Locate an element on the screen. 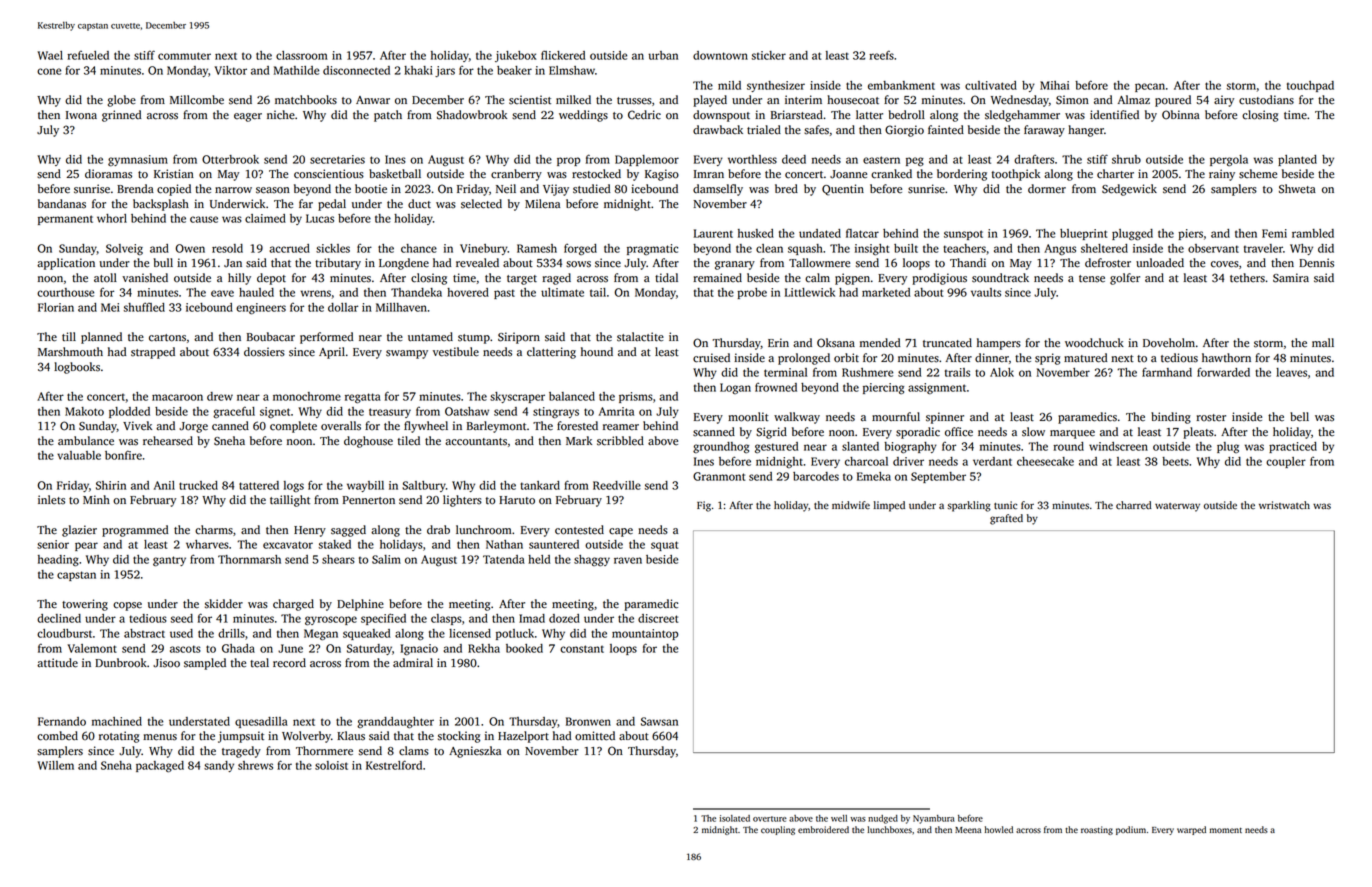 The width and height of the screenshot is (1372, 887). reefs is located at coordinates (881, 55).
